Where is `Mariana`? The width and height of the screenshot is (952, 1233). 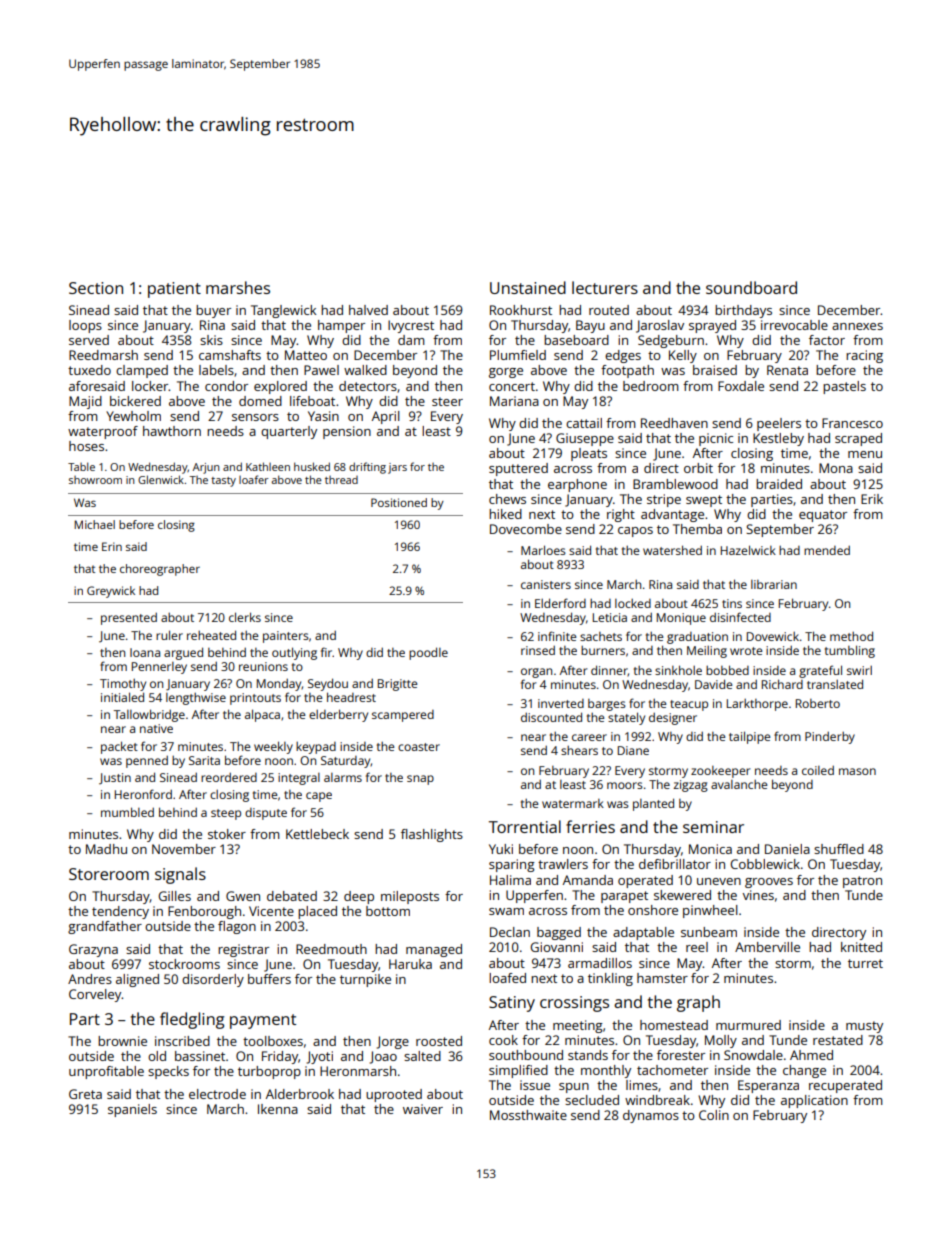 Mariana is located at coordinates (514, 401).
